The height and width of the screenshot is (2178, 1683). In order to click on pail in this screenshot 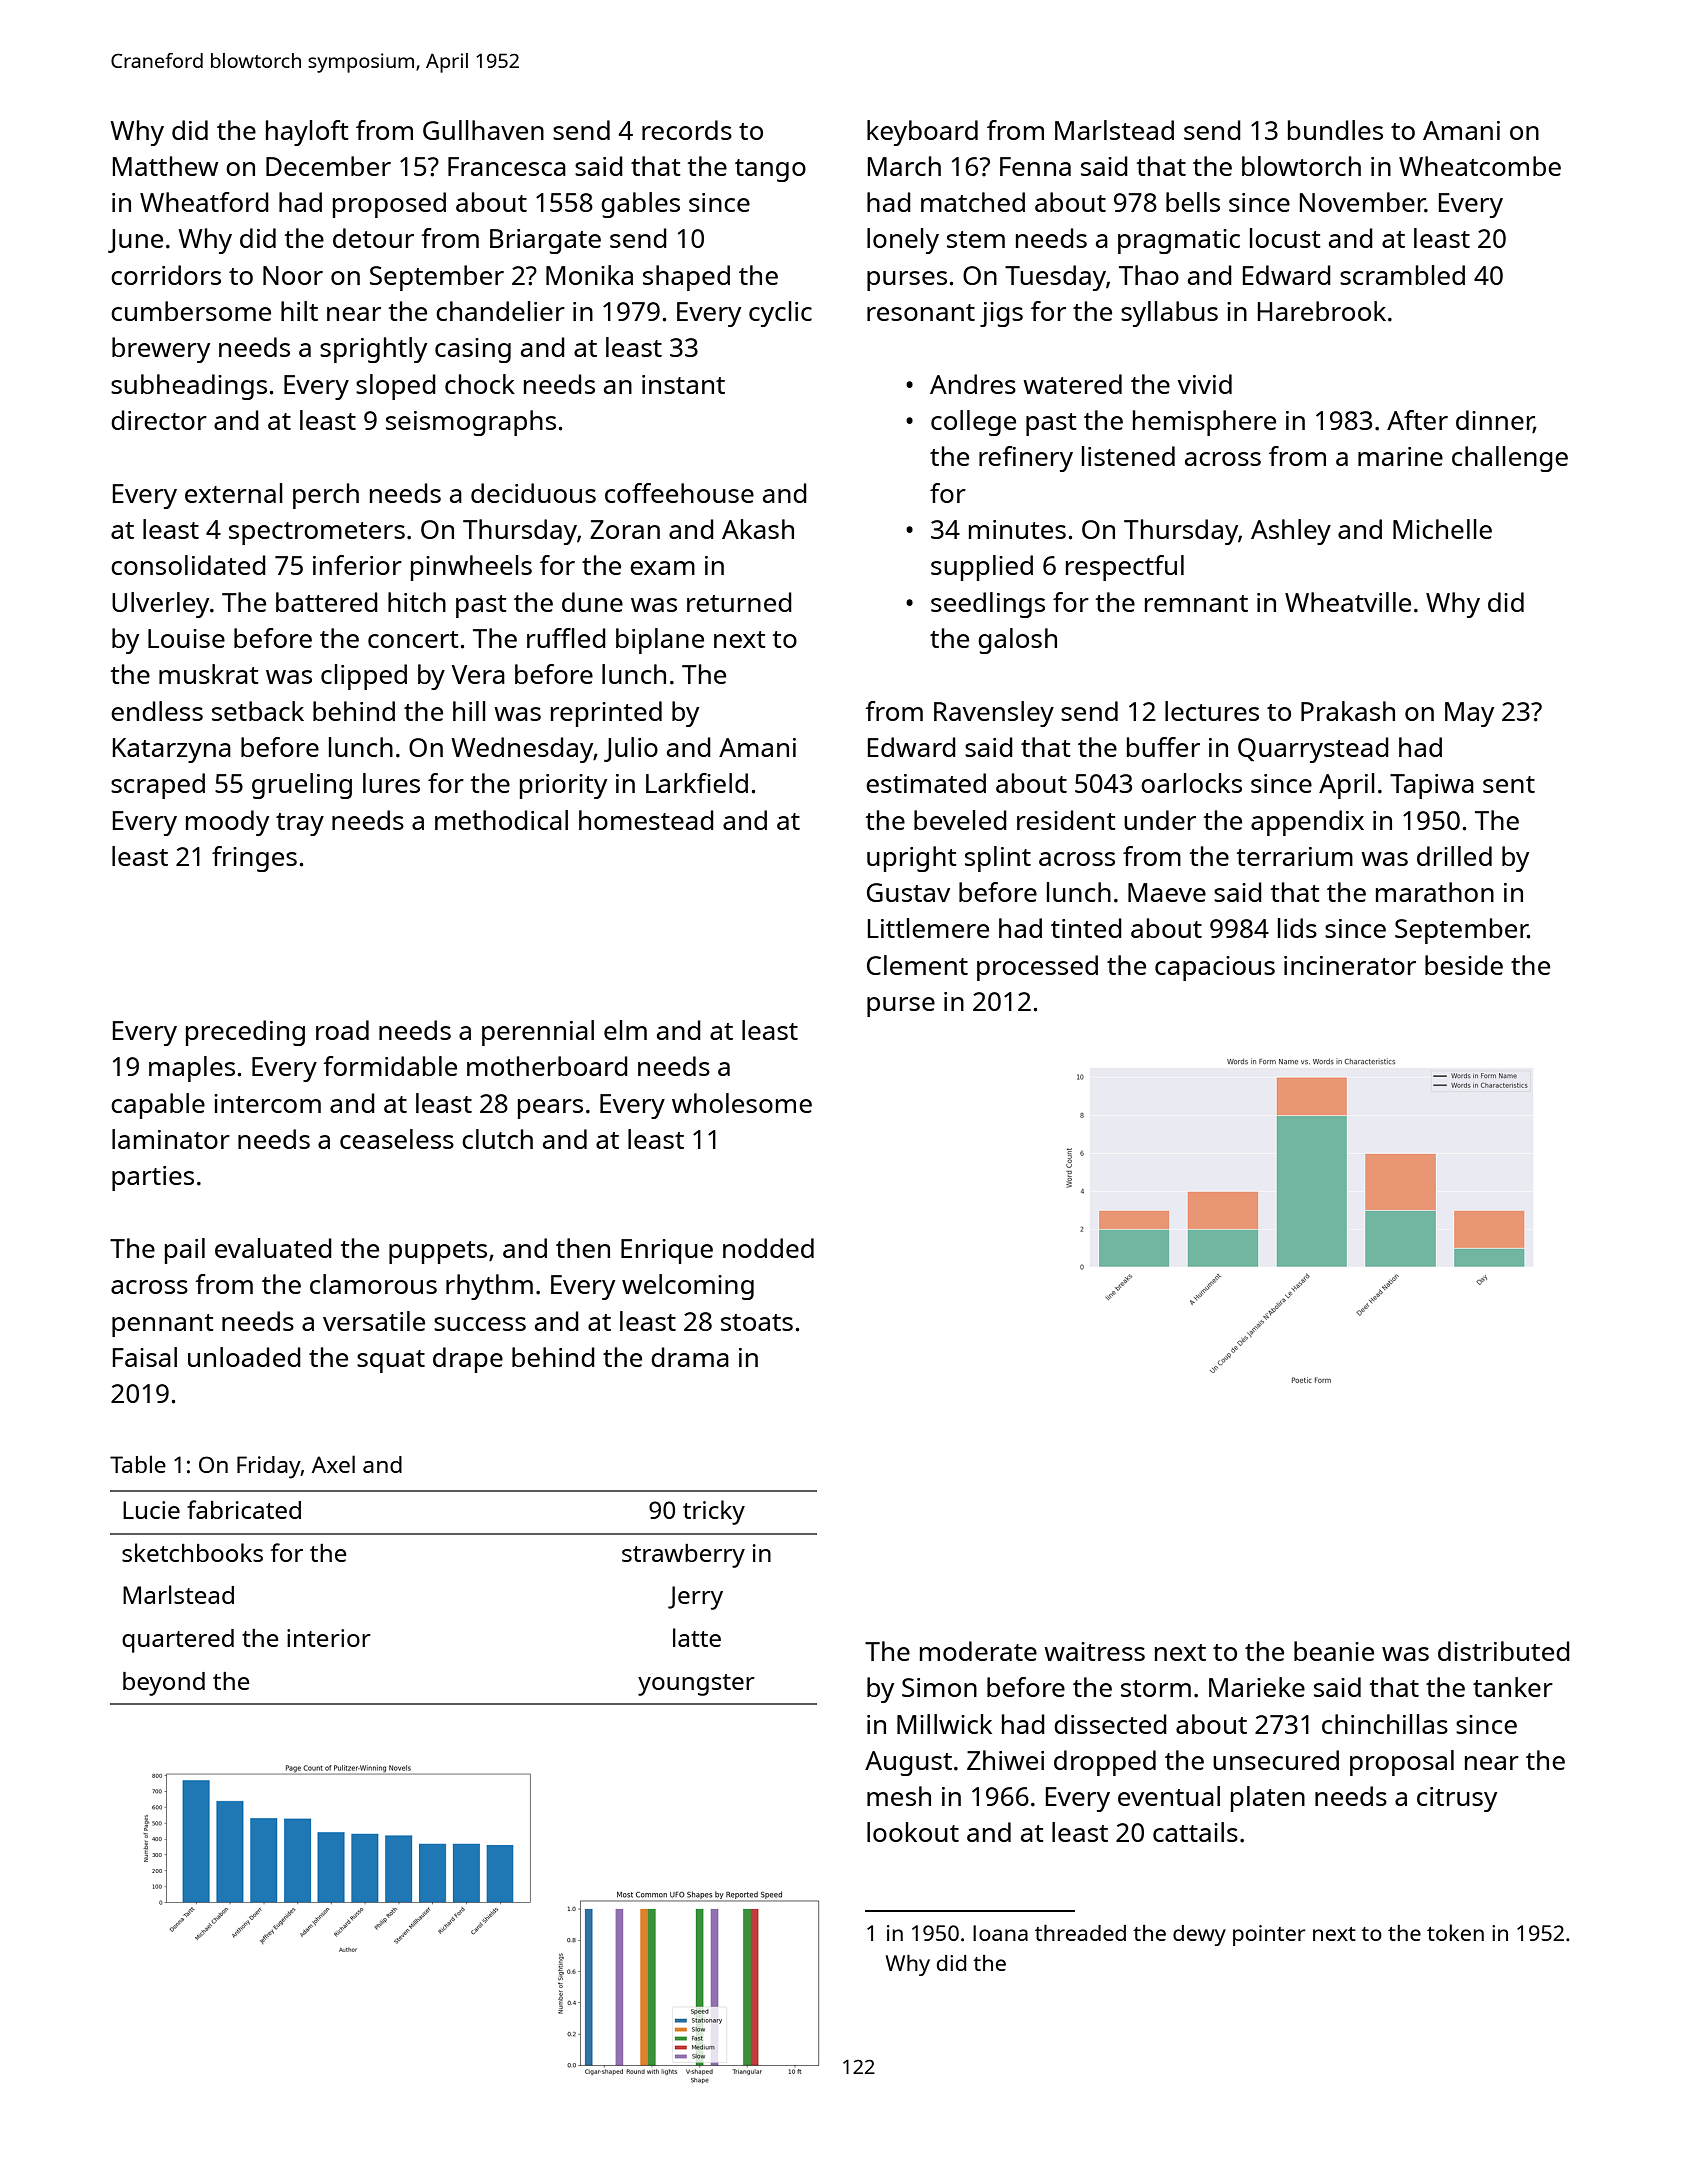, I will do `click(185, 1251)`.
